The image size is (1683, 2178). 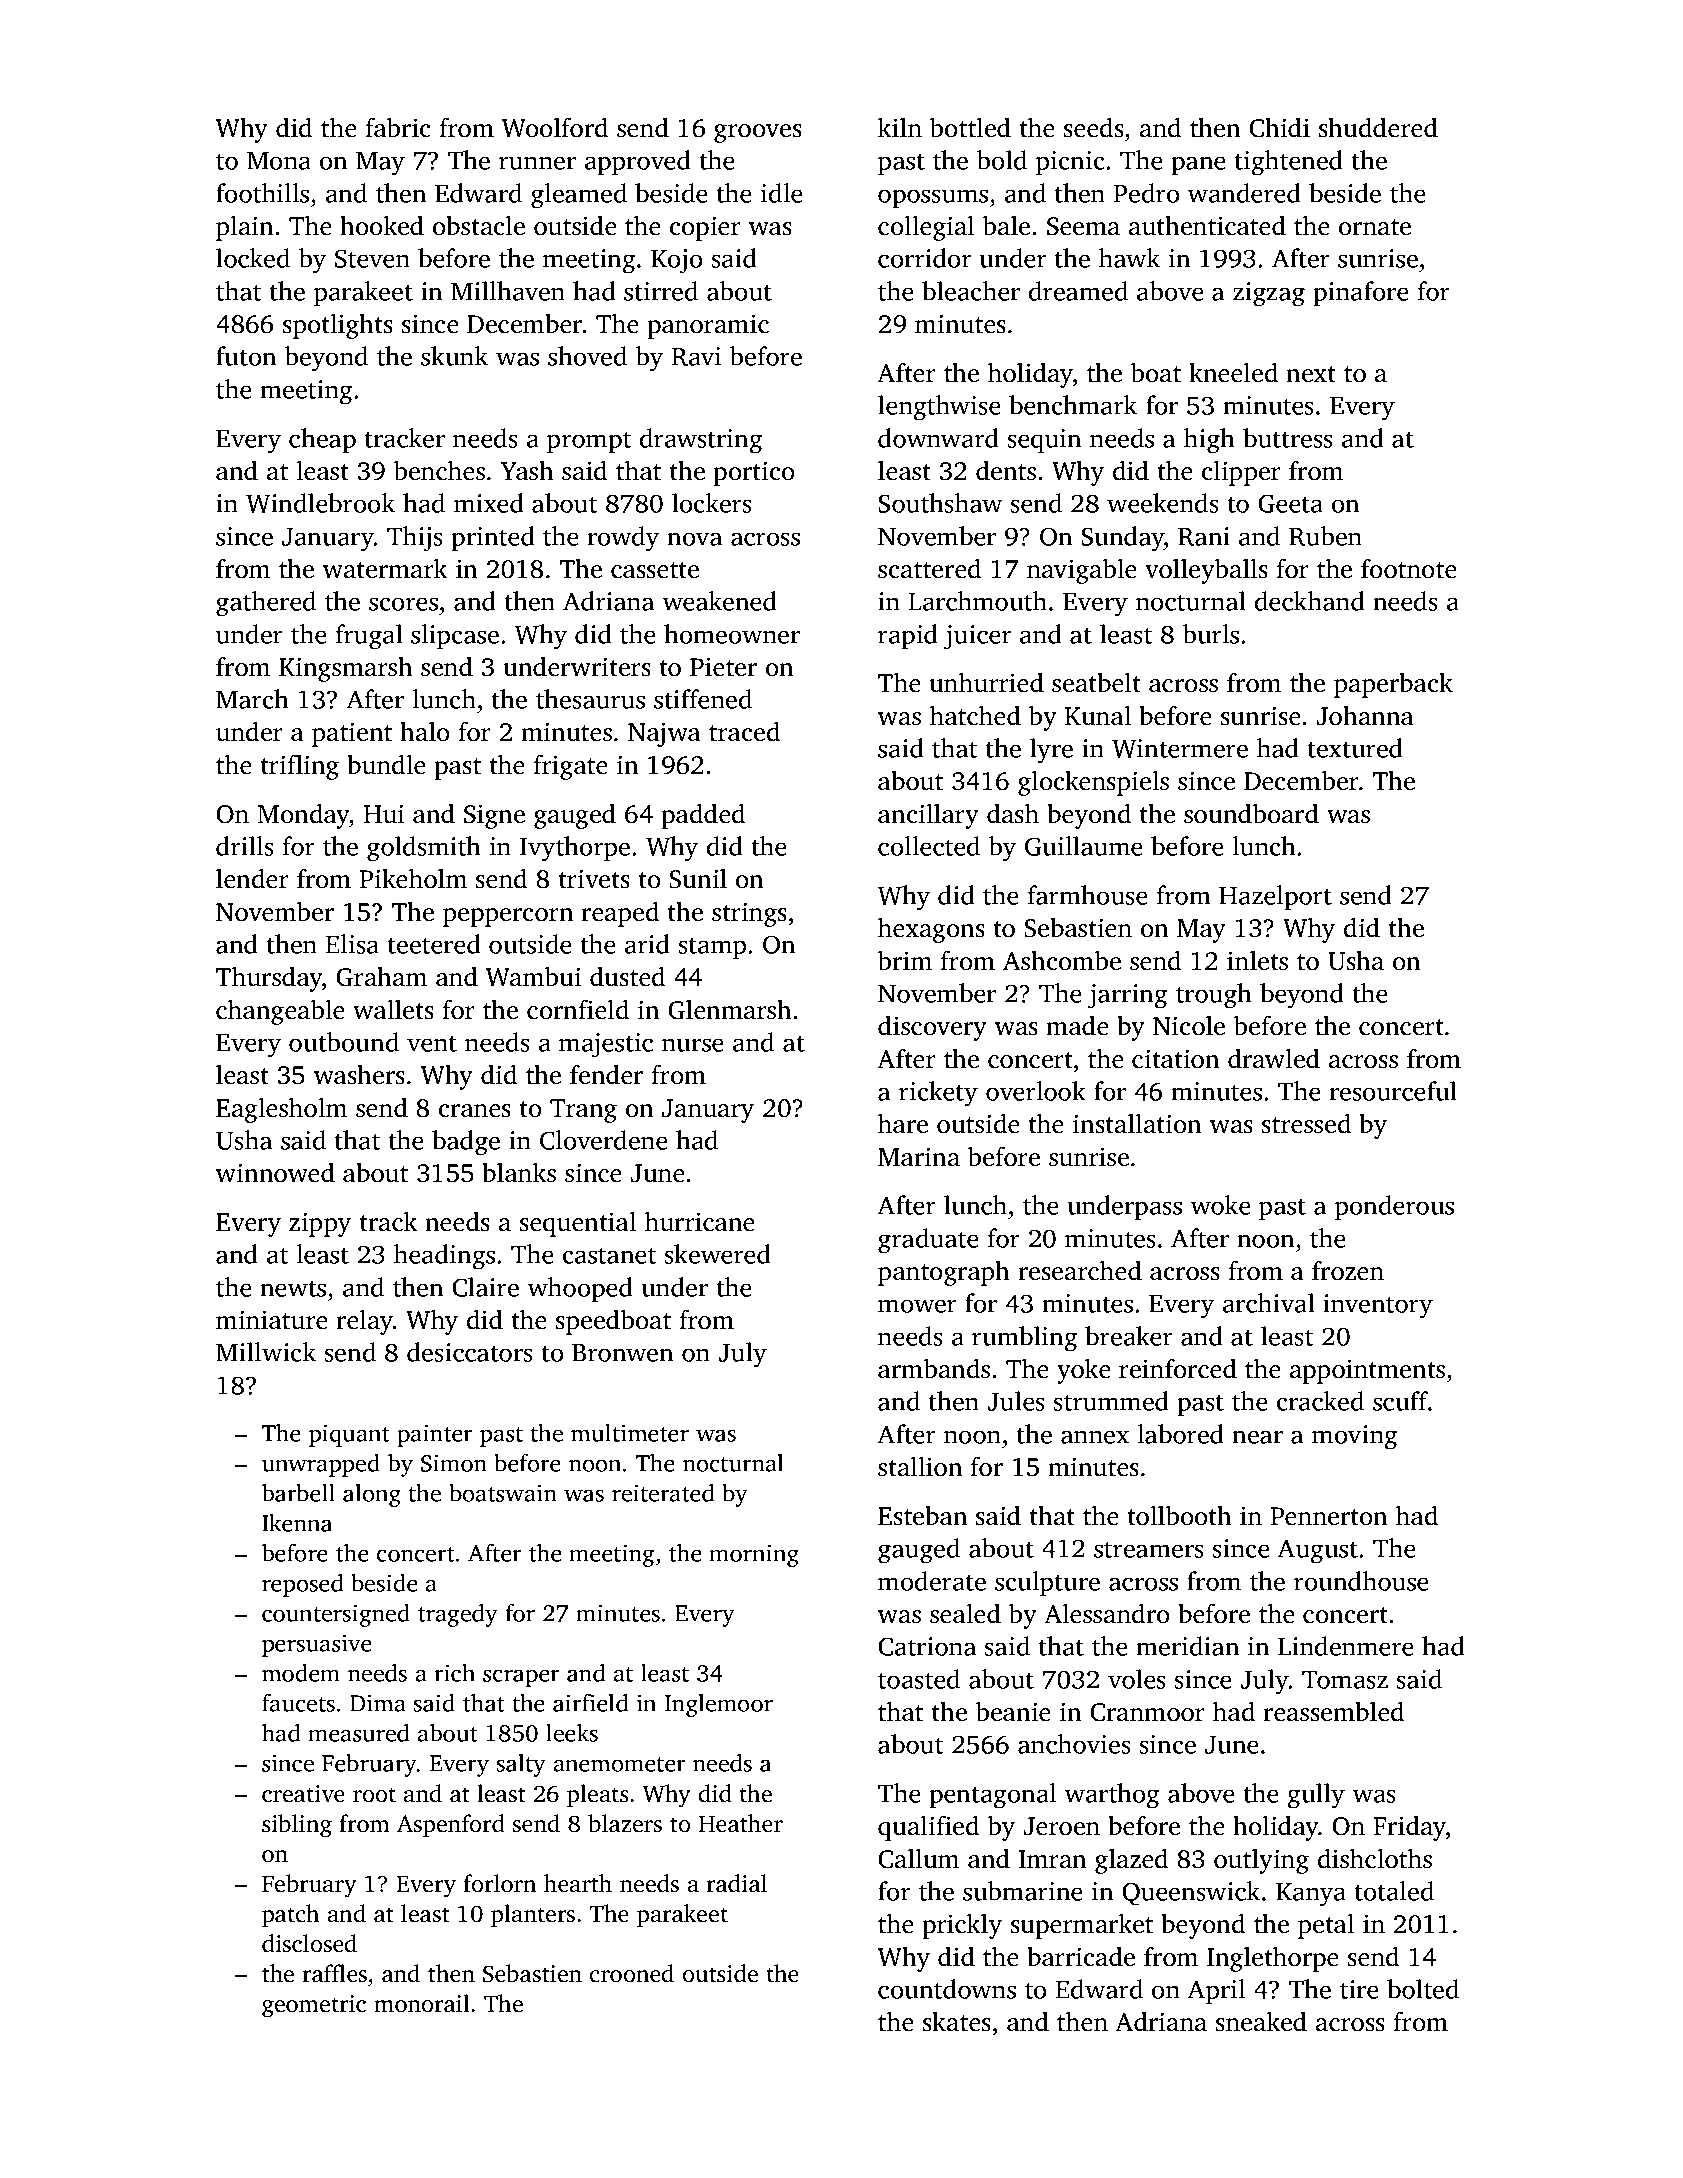 I want to click on ponderous, so click(x=1394, y=1207).
